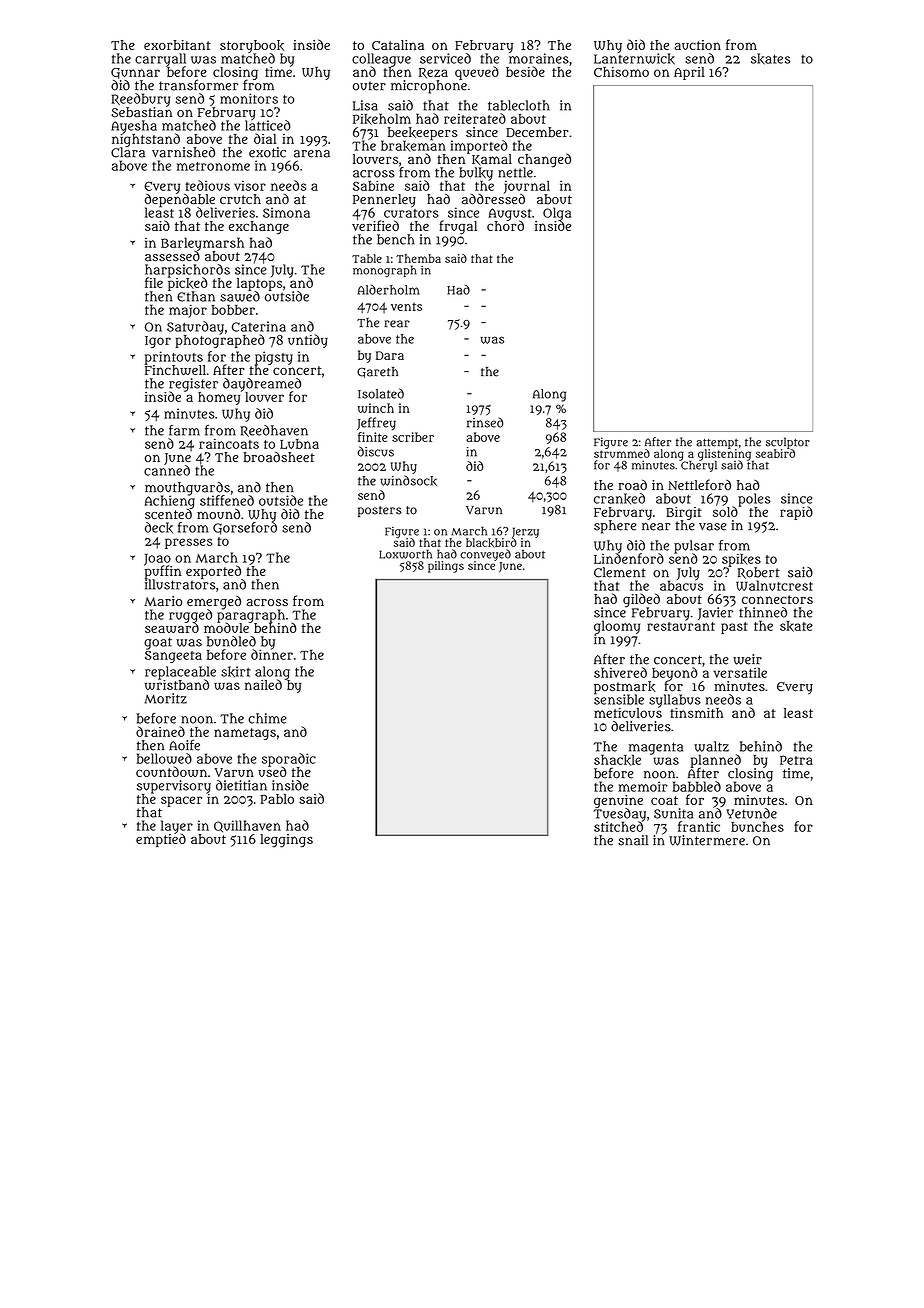 This page has width=924, height=1308. I want to click on curators, so click(411, 213).
